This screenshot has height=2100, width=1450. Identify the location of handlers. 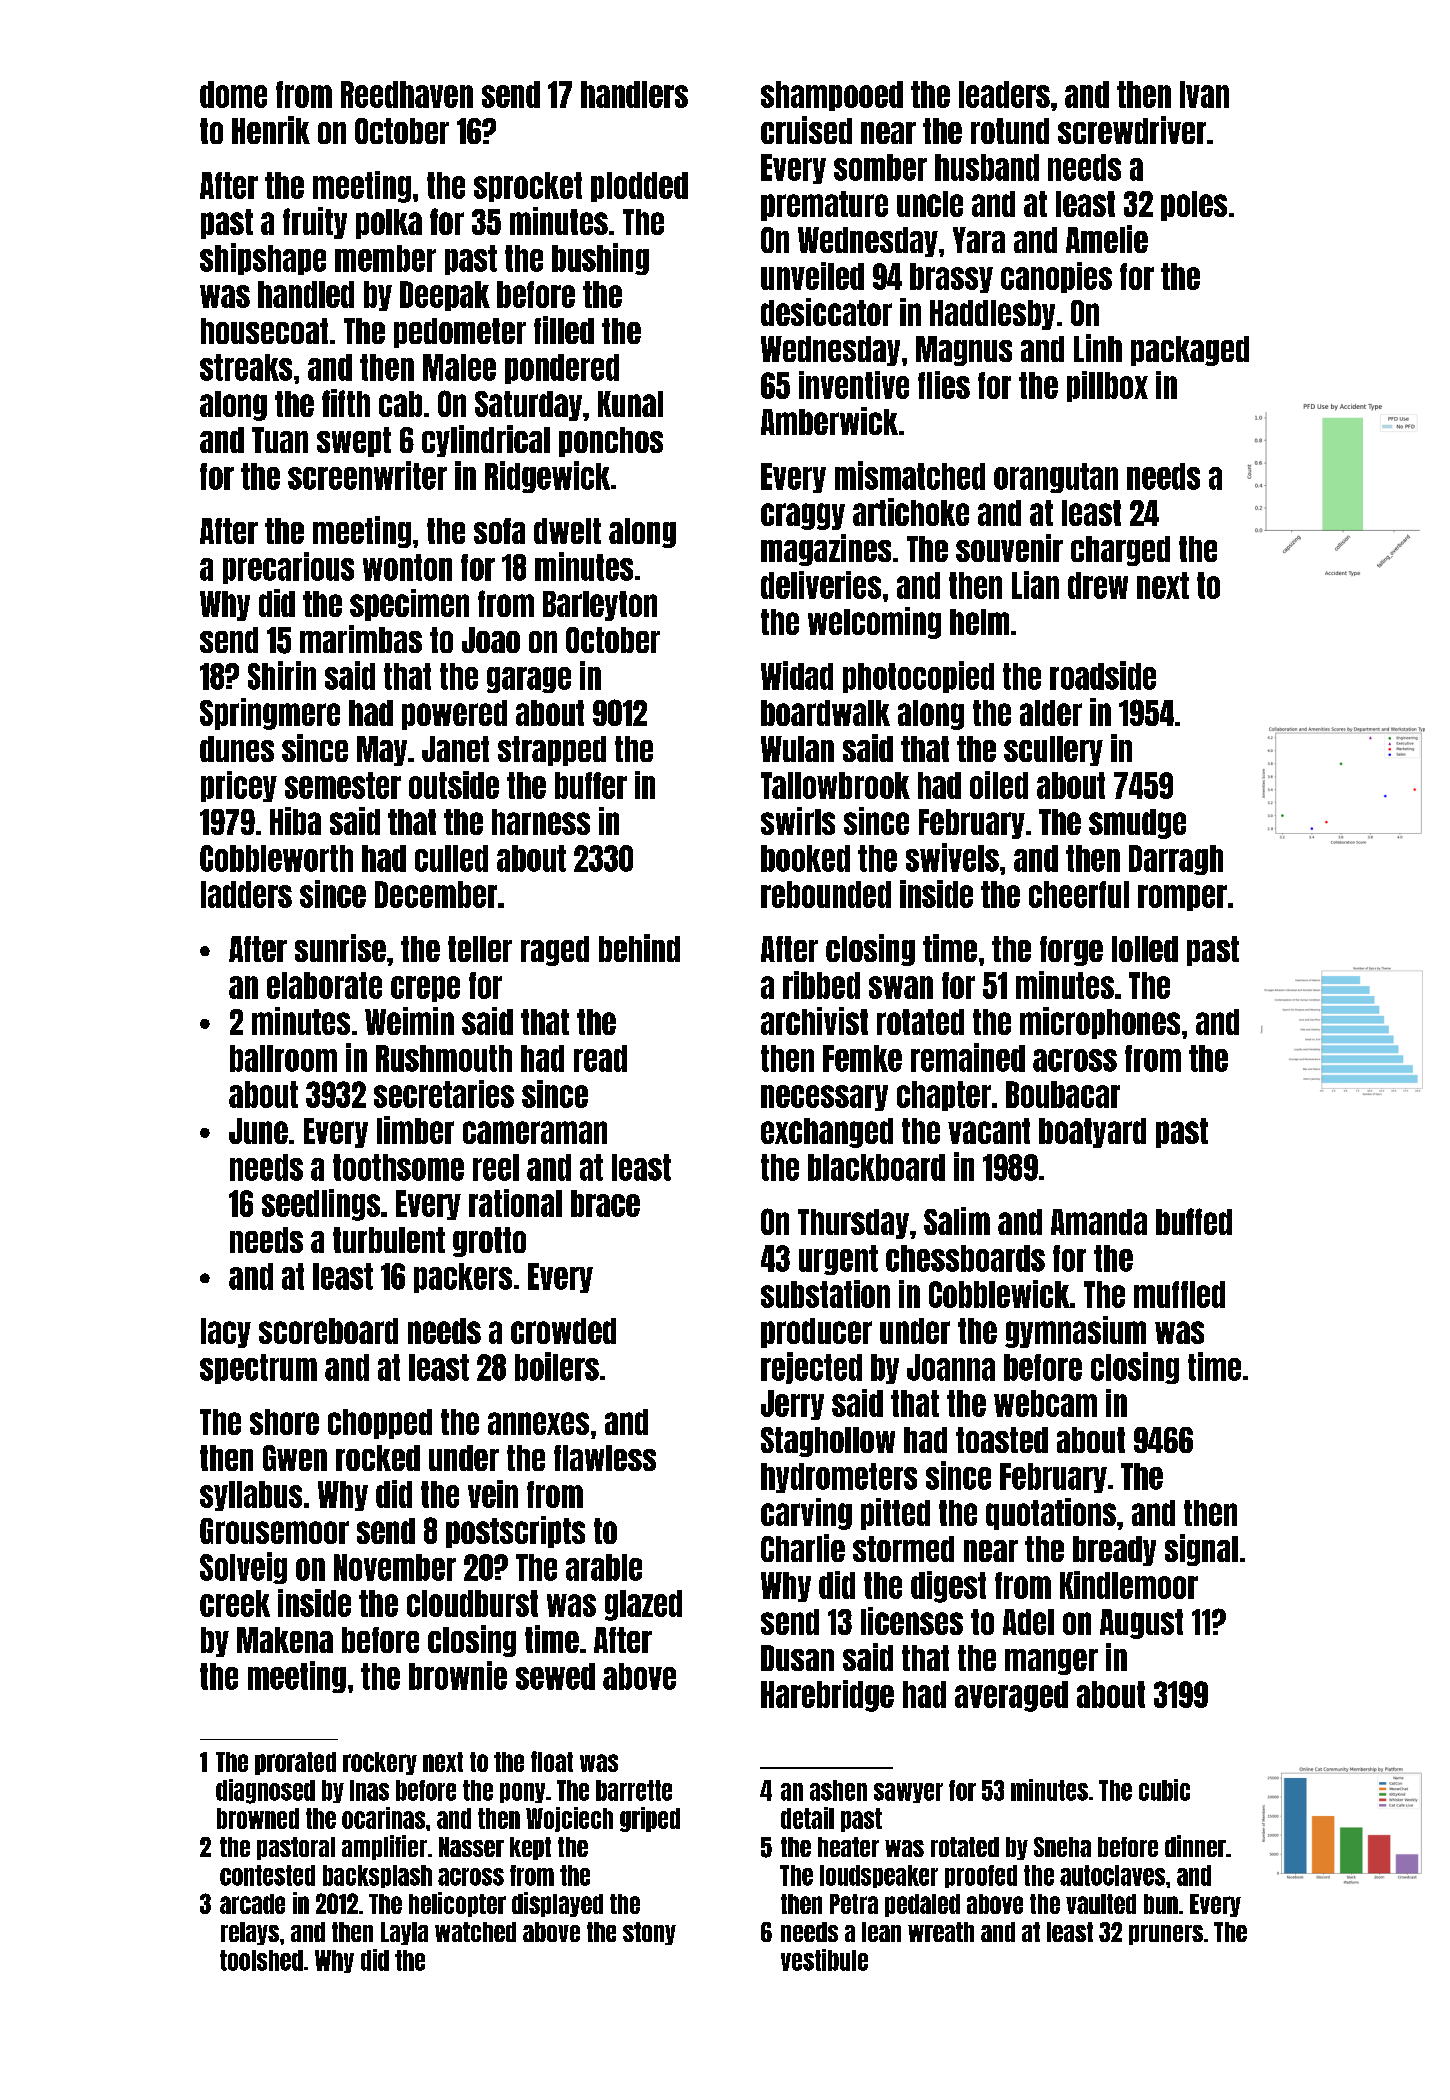
(634, 94).
